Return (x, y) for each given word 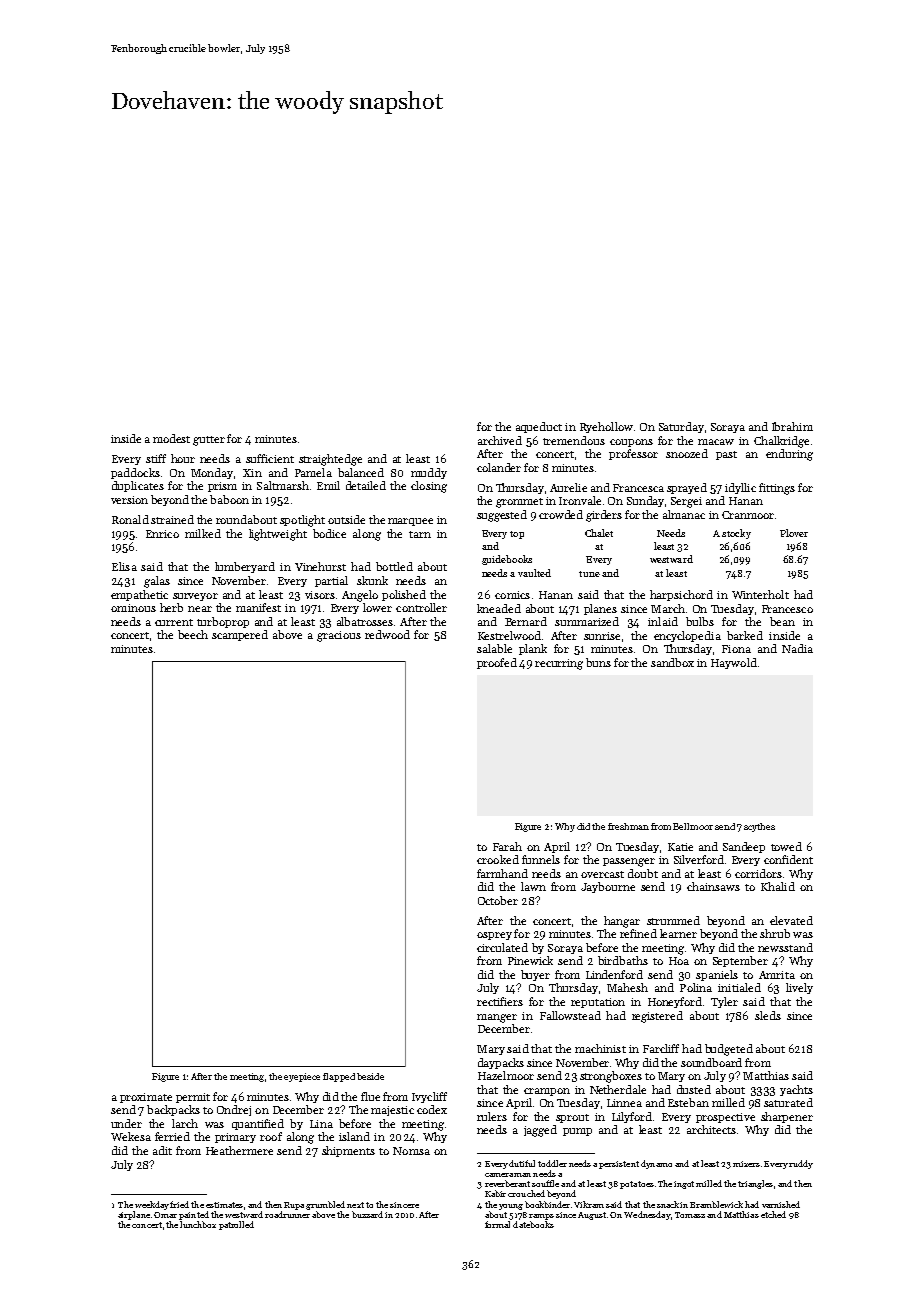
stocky (736, 534)
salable (494, 648)
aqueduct (539, 427)
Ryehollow (606, 427)
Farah (507, 846)
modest (171, 438)
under (126, 1123)
